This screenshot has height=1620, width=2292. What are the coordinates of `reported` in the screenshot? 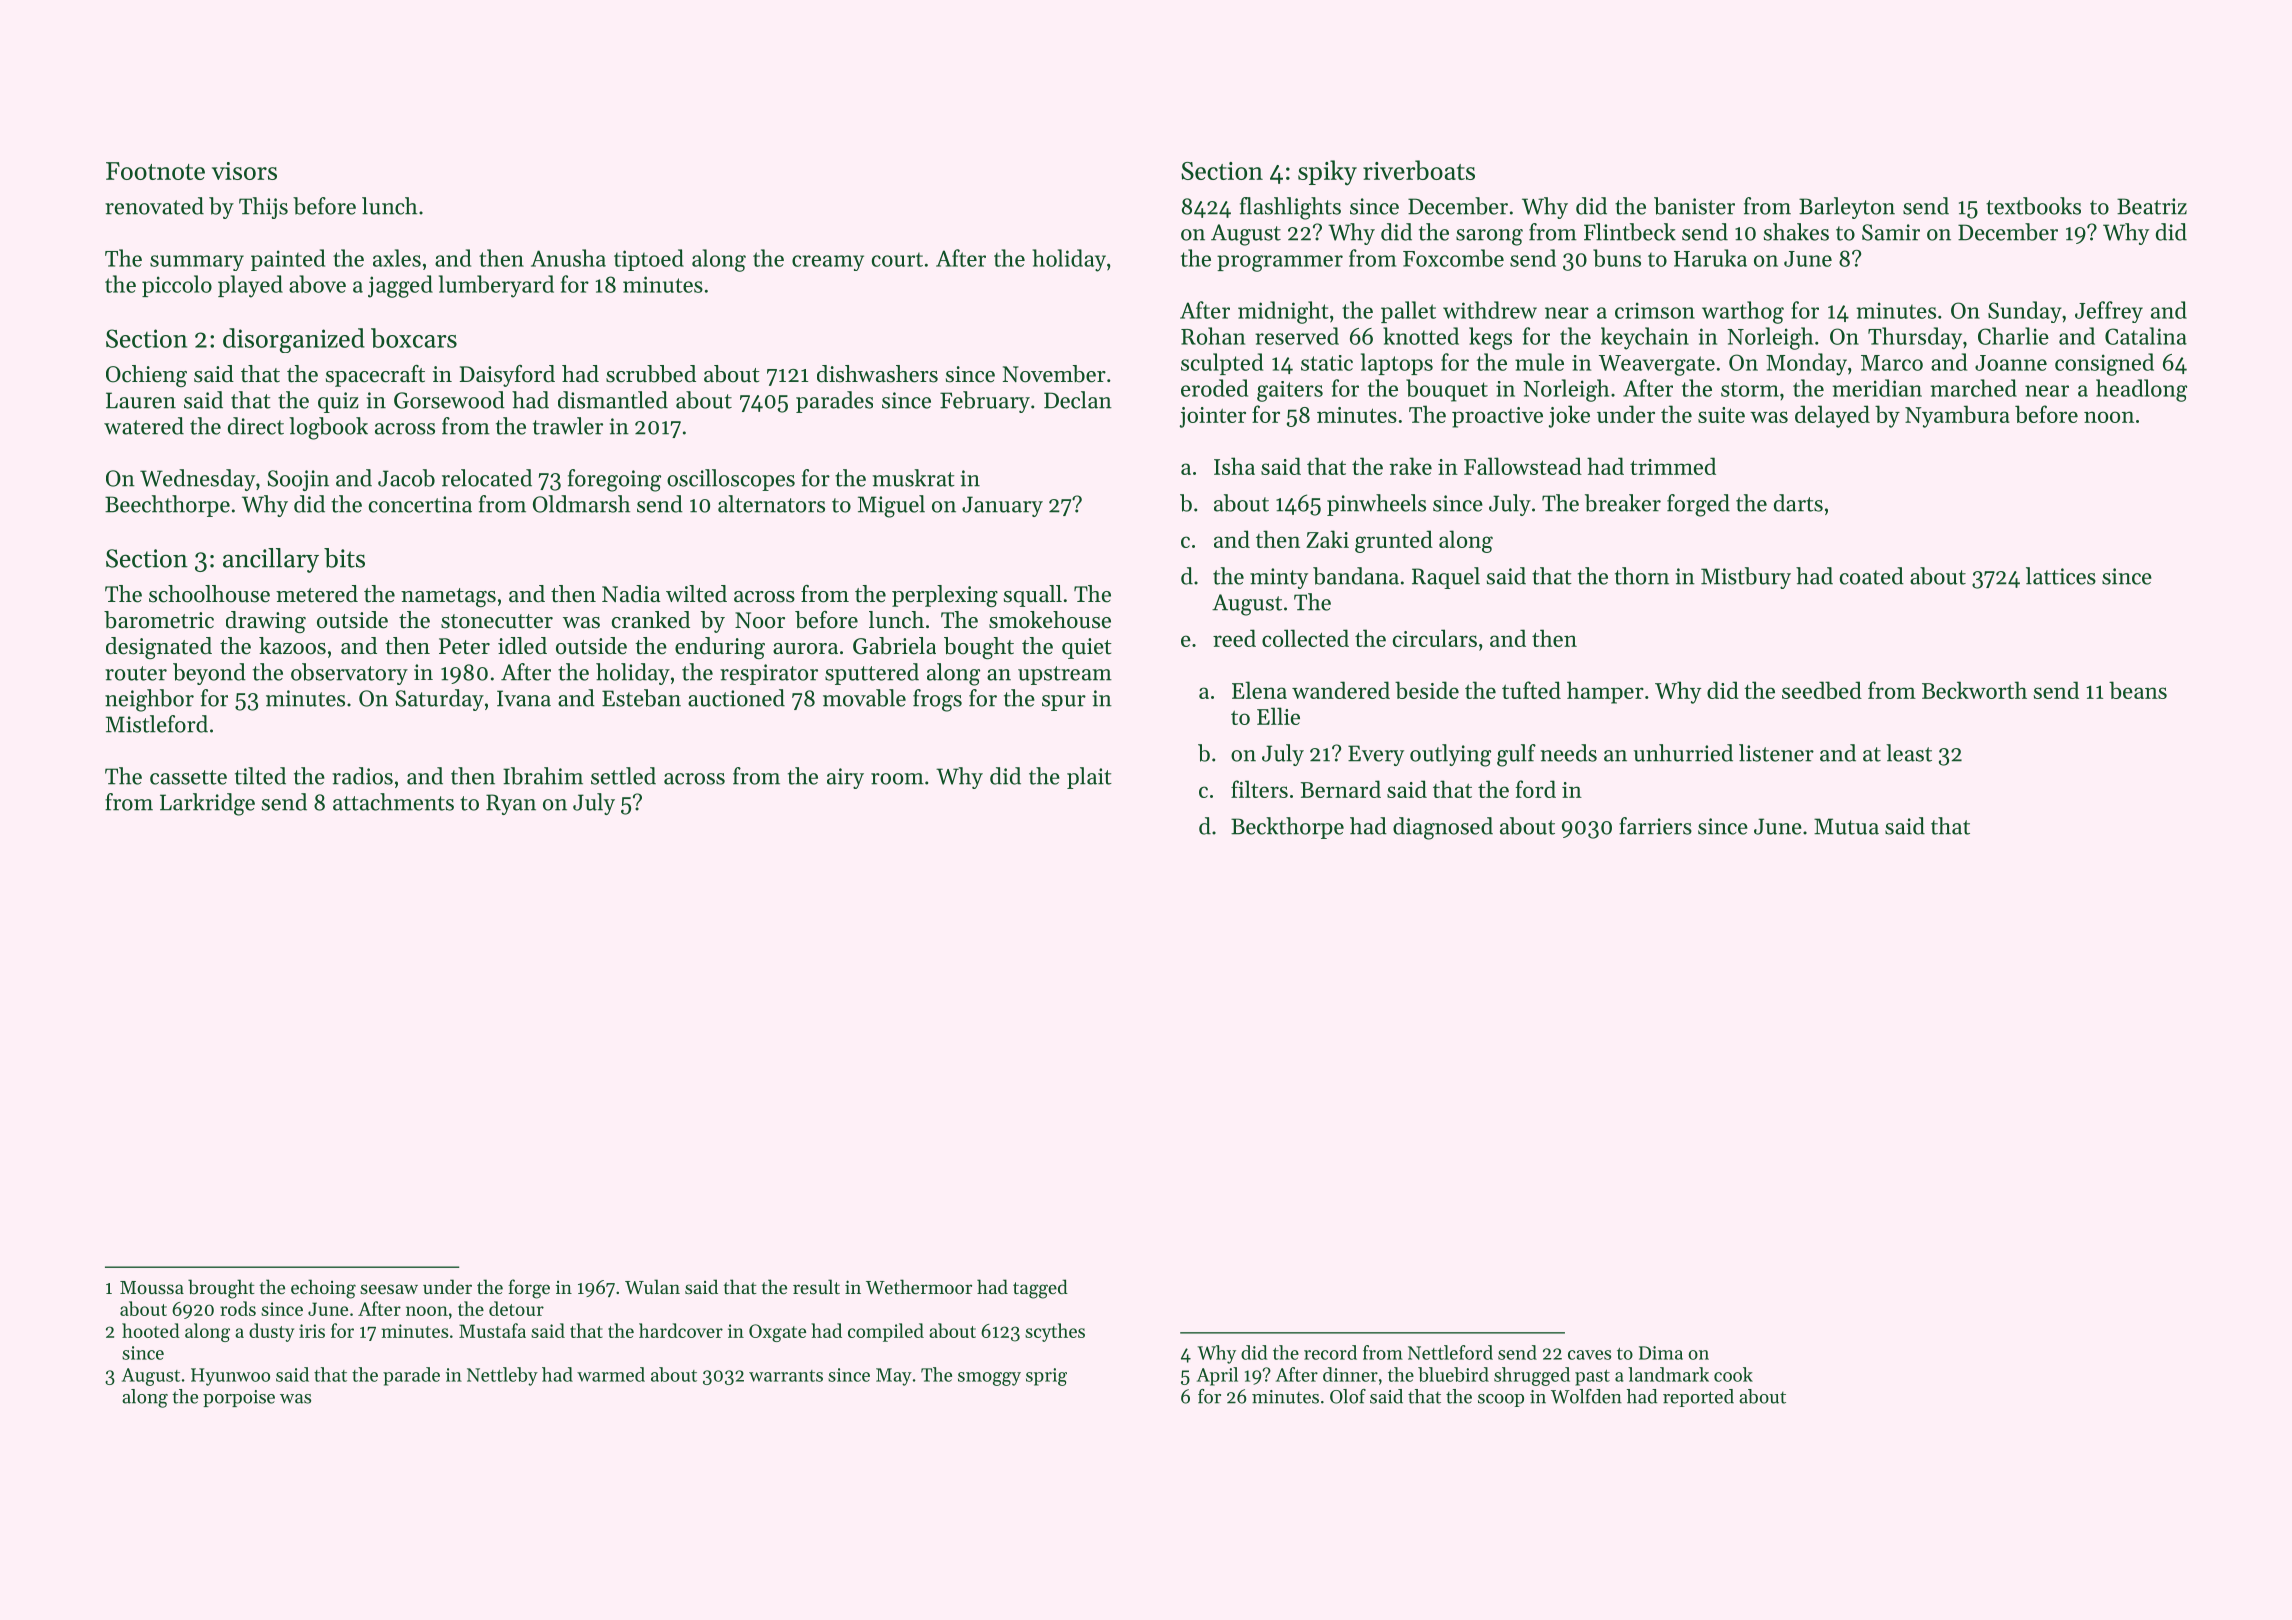 It's located at (1698, 1398).
